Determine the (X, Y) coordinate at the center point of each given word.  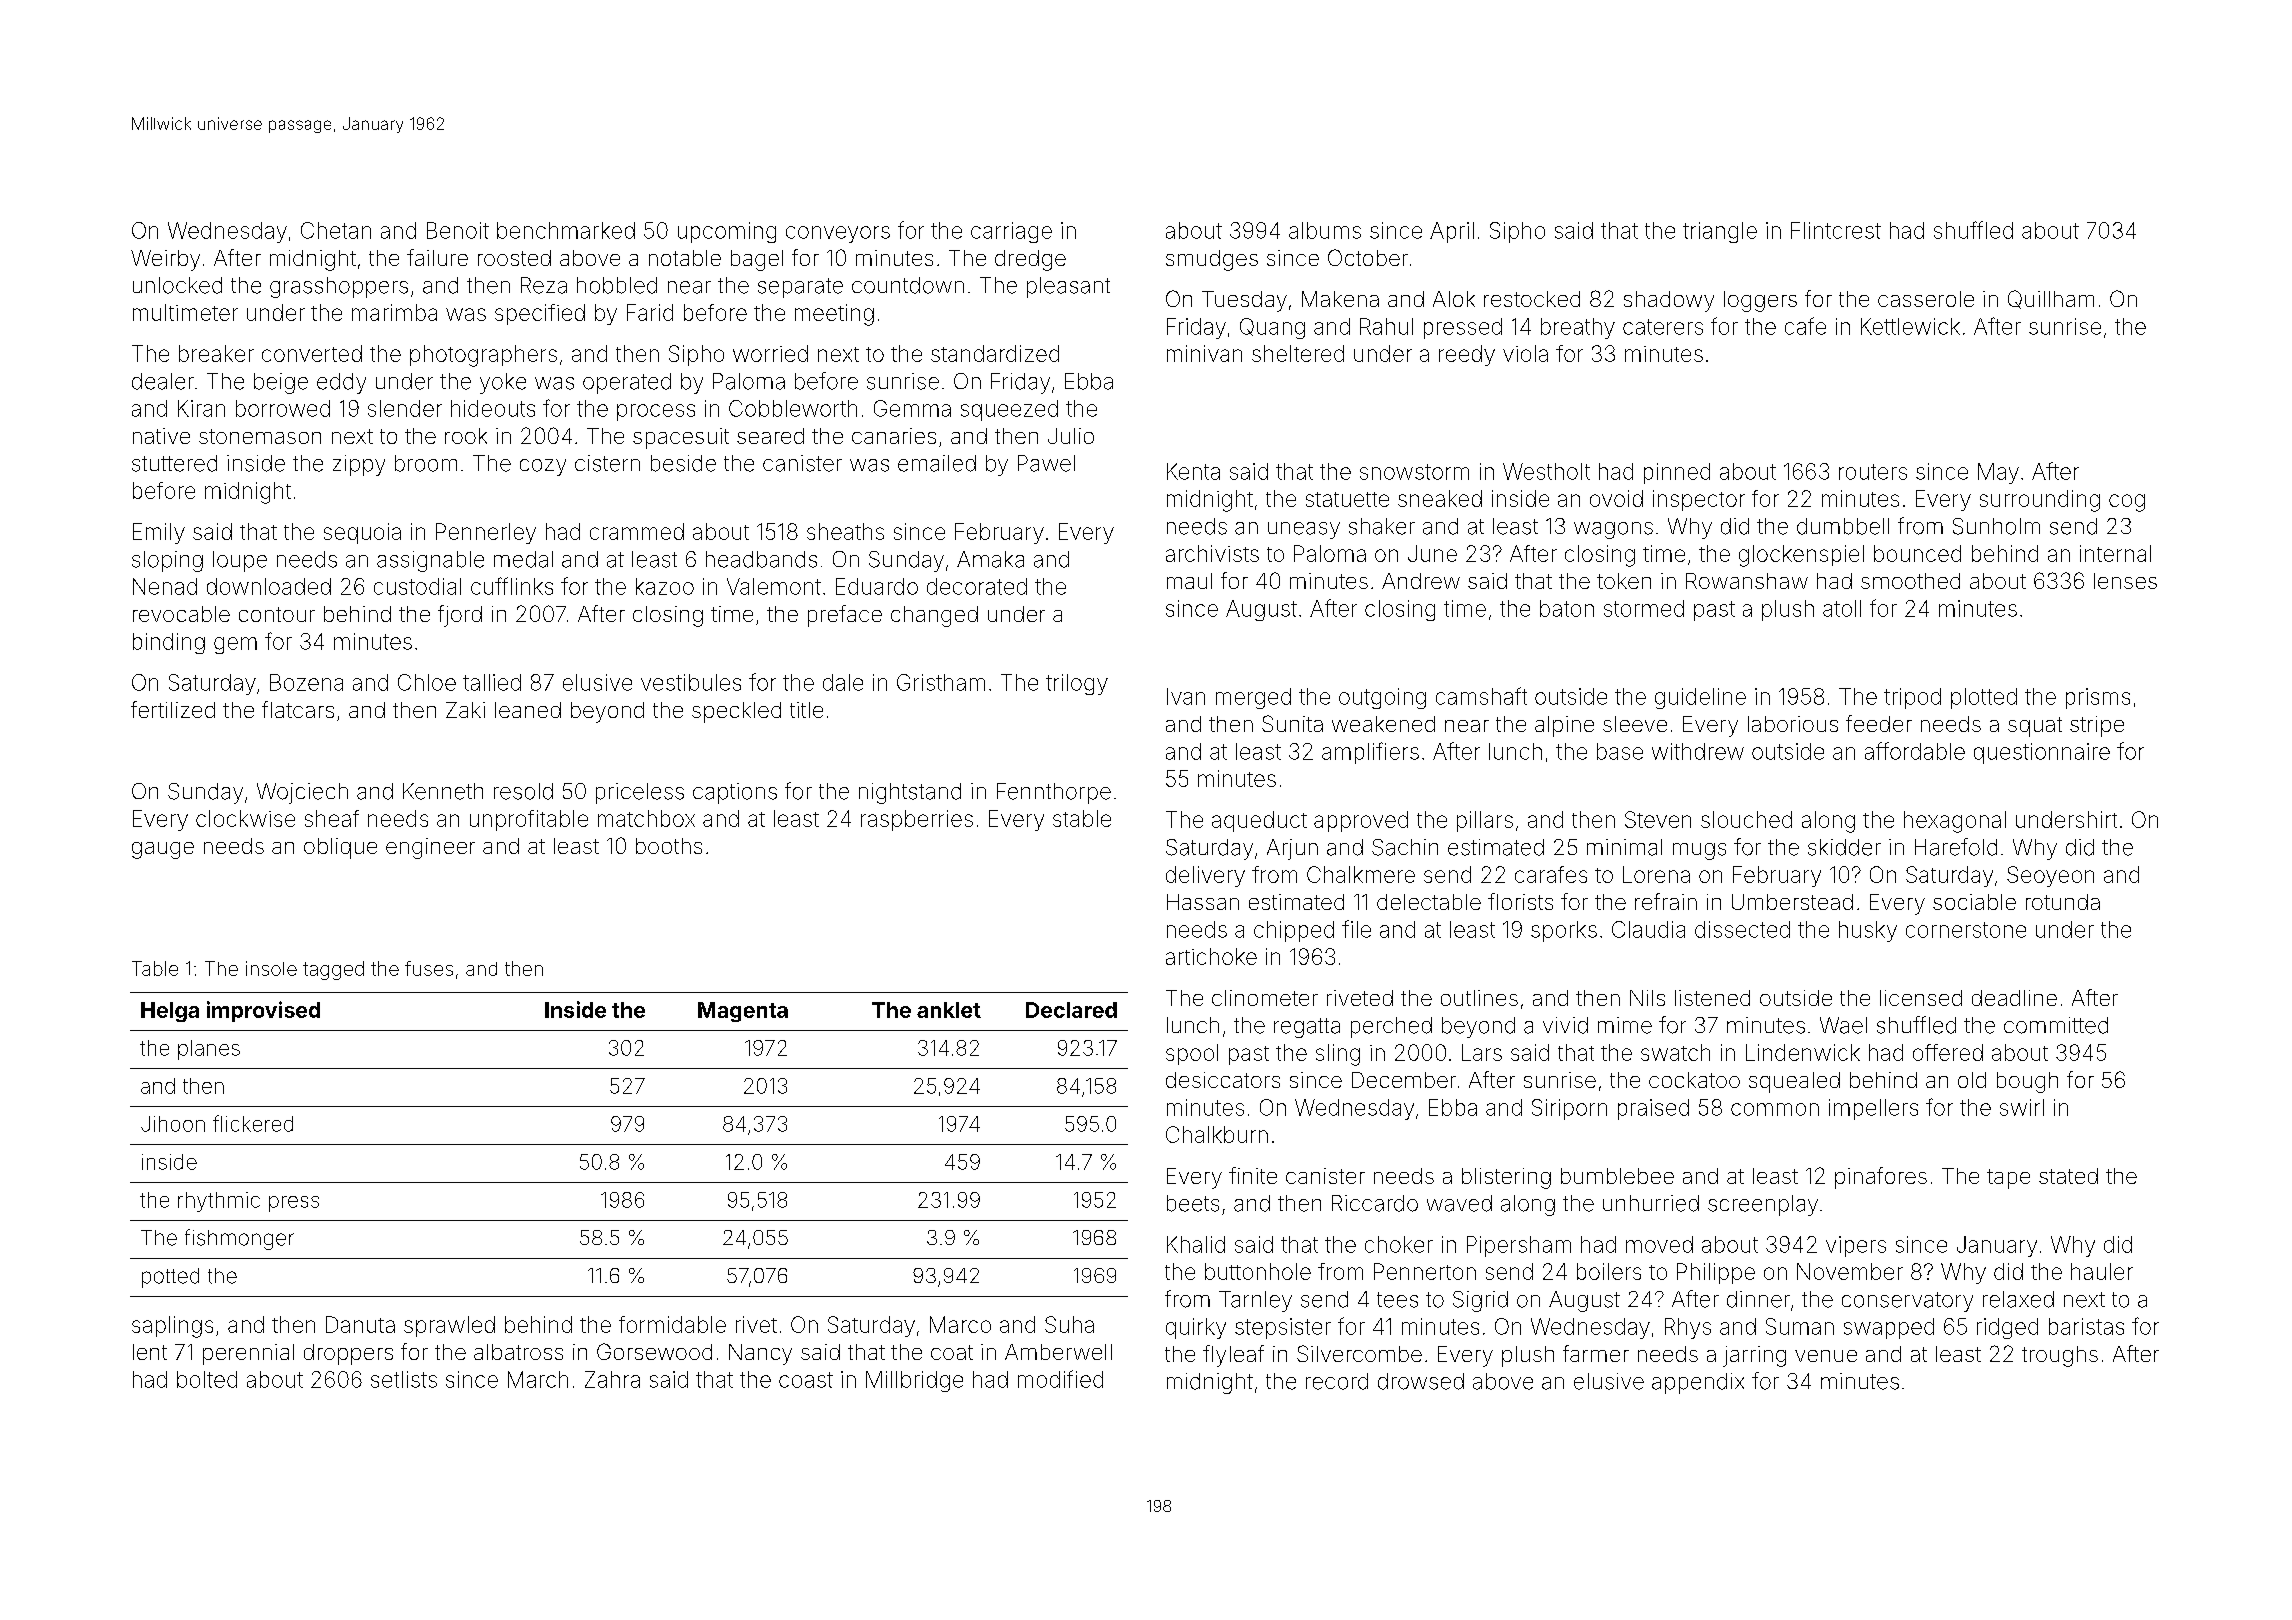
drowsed (1421, 1381)
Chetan (336, 230)
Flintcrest (1836, 230)
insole (271, 968)
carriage (1011, 232)
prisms (2098, 698)
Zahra (612, 1379)
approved (1361, 821)
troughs (2060, 1356)
